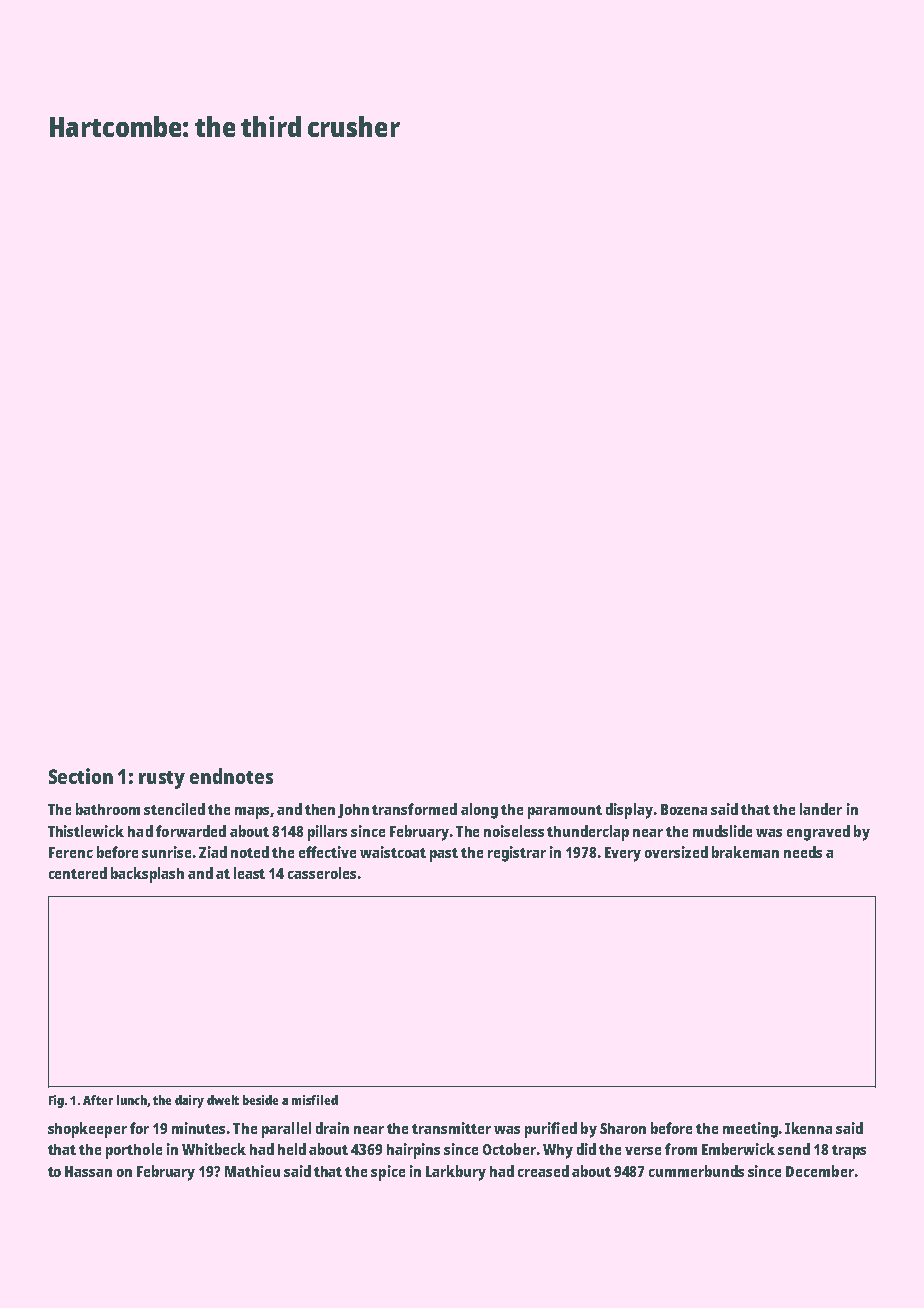 This image has height=1308, width=924. What do you see at coordinates (98, 1100) in the image?
I see `After` at bounding box center [98, 1100].
